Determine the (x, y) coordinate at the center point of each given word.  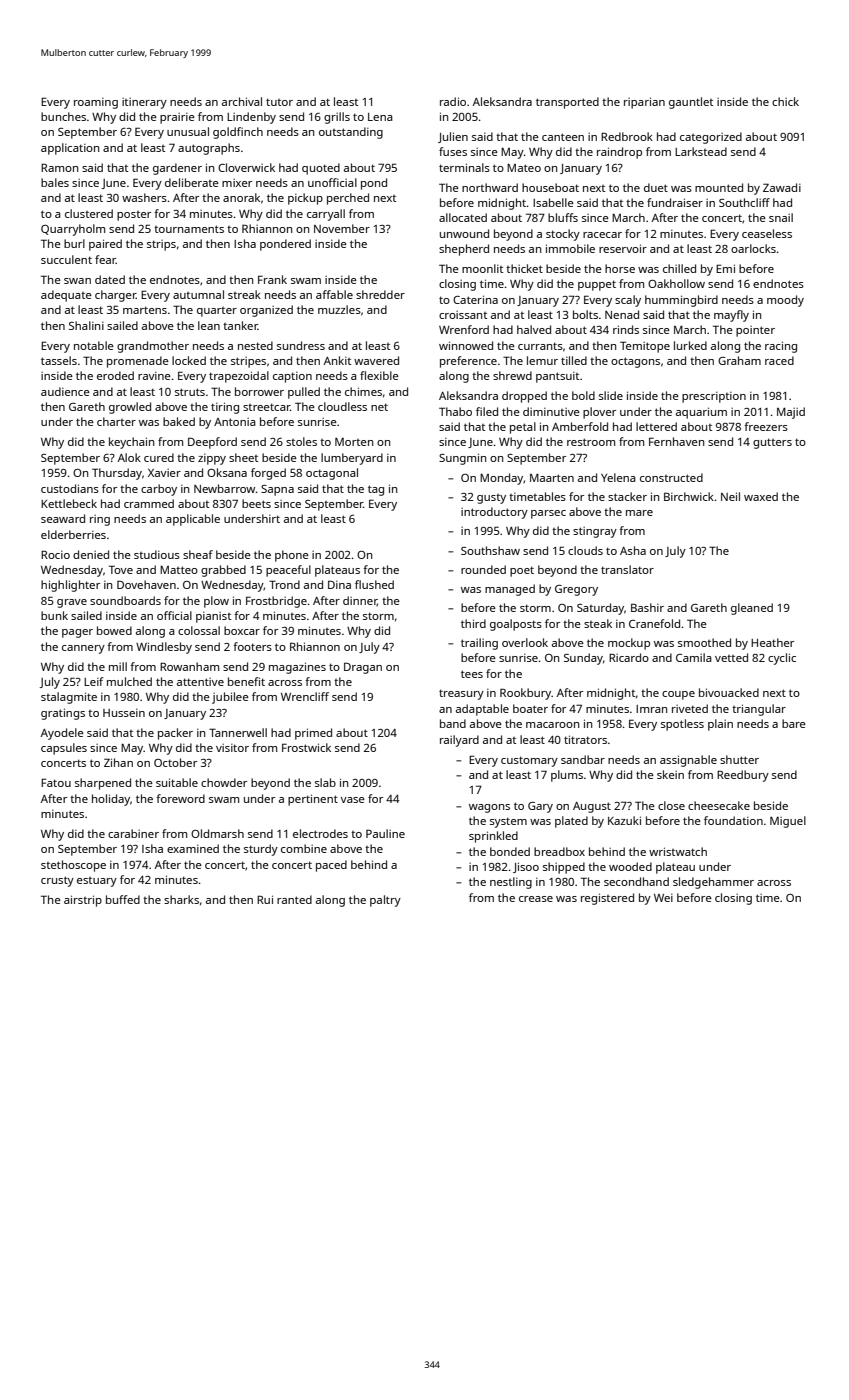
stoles (301, 441)
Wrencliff (305, 696)
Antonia (235, 422)
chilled (679, 268)
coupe (678, 695)
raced (779, 360)
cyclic (782, 659)
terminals (464, 167)
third (473, 623)
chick (785, 101)
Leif (94, 681)
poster (134, 216)
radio (453, 101)
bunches (63, 116)
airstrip (83, 901)
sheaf (198, 554)
